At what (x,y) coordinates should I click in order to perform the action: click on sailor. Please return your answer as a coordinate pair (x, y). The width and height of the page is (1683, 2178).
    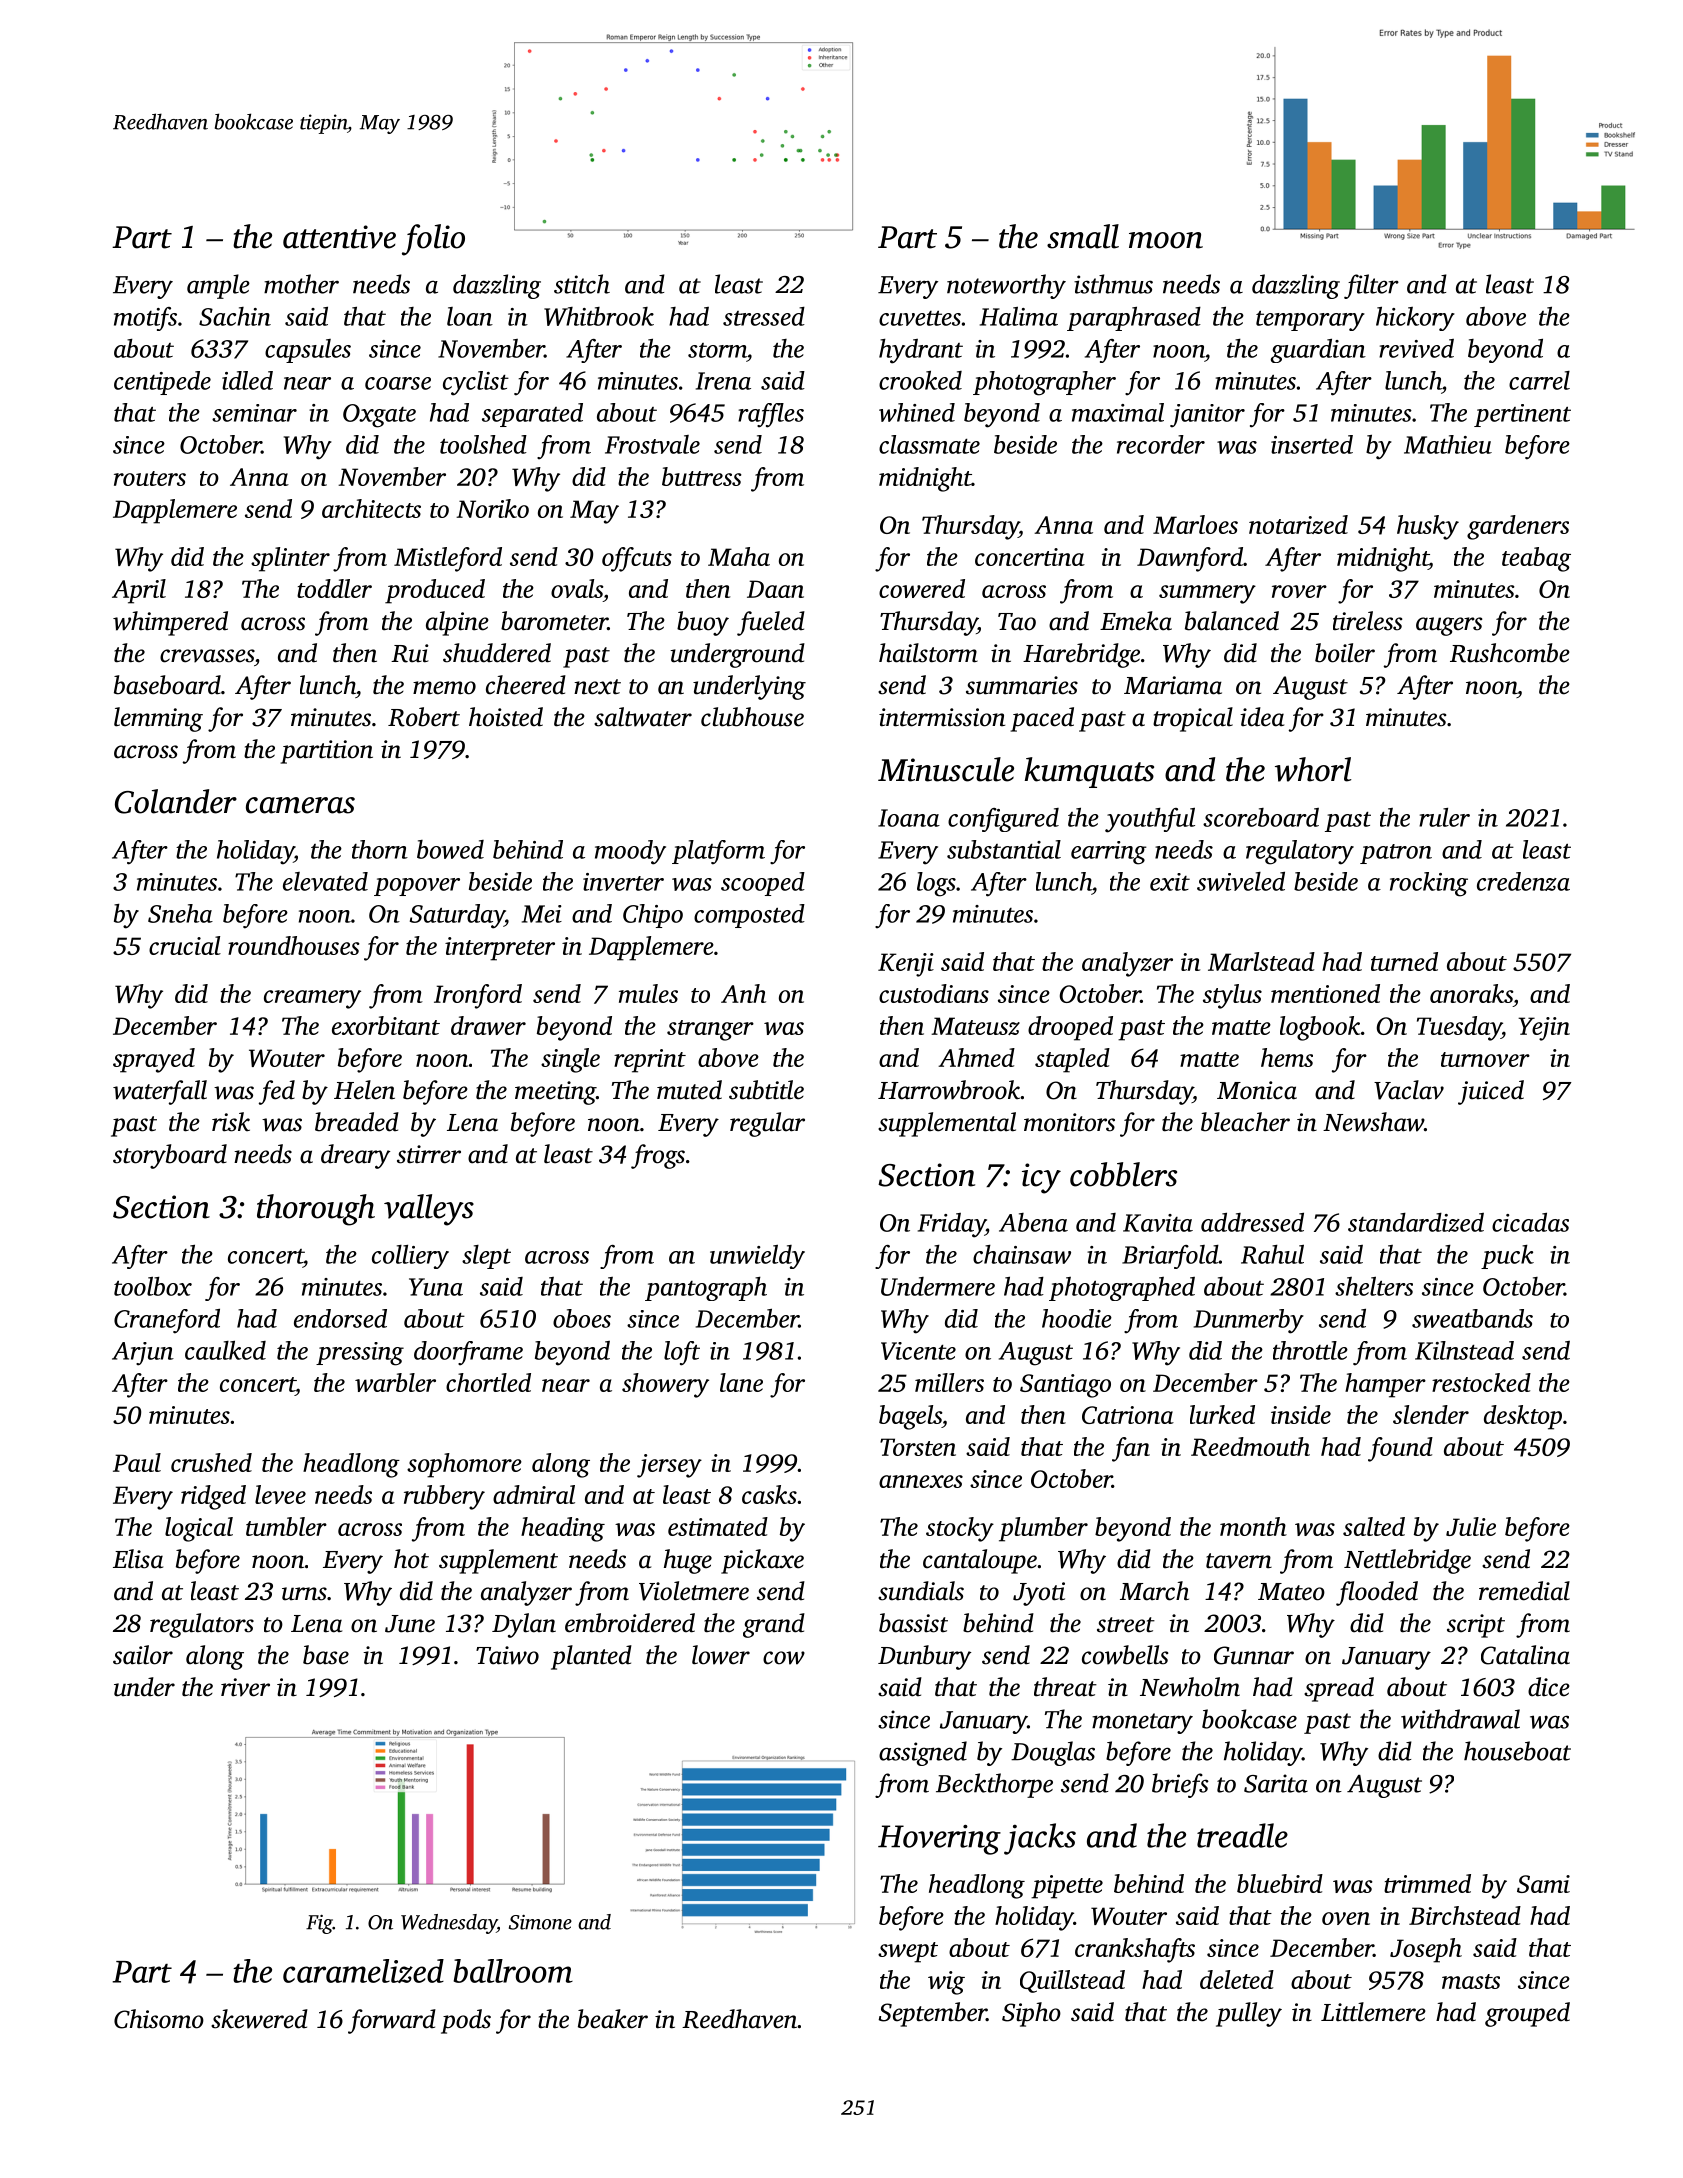
    Looking at the image, I should click on (143, 1655).
